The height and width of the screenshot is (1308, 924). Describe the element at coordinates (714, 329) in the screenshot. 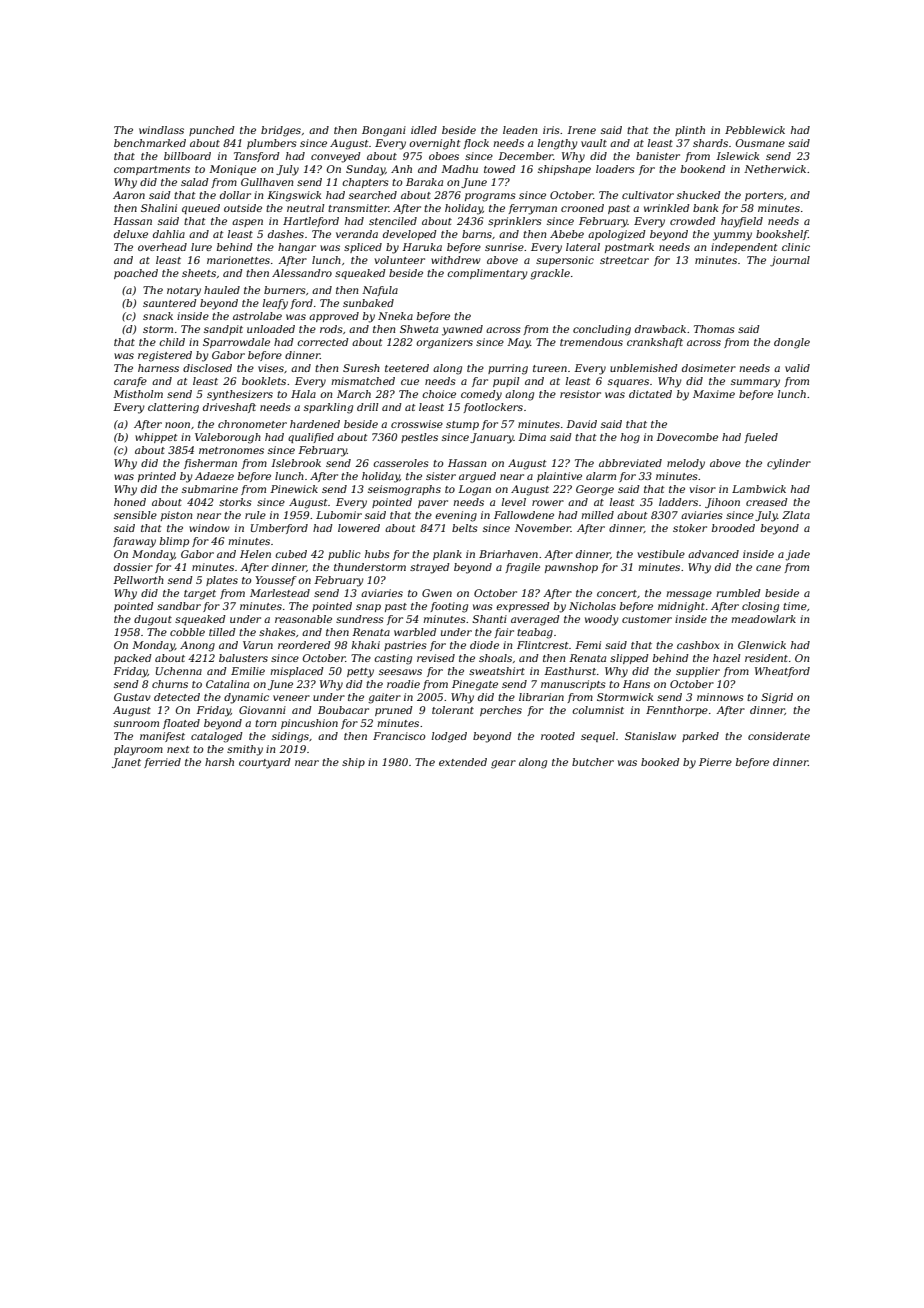

I see `Thomas` at that location.
